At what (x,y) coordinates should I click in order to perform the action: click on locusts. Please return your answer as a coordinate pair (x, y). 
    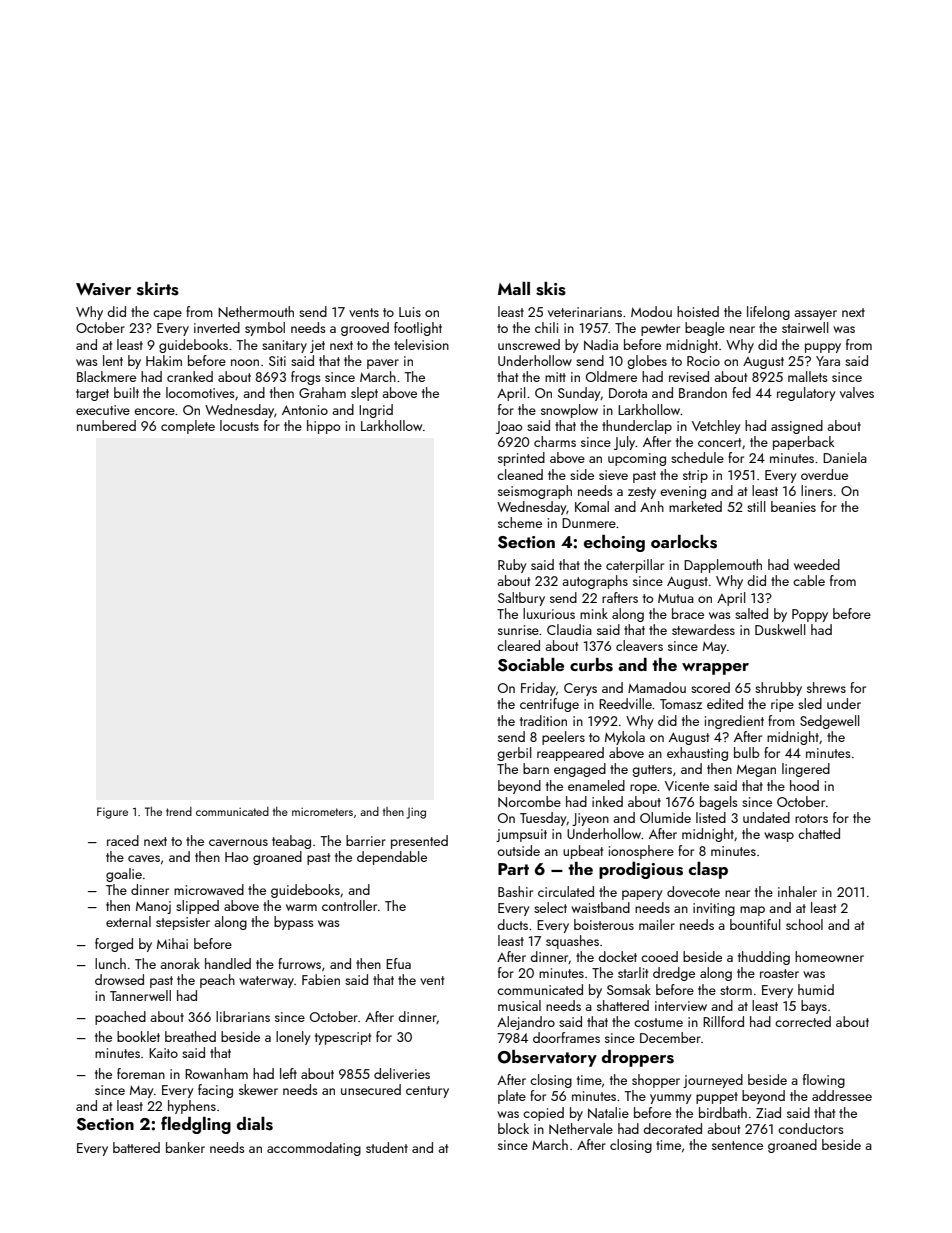
    Looking at the image, I should click on (239, 425).
